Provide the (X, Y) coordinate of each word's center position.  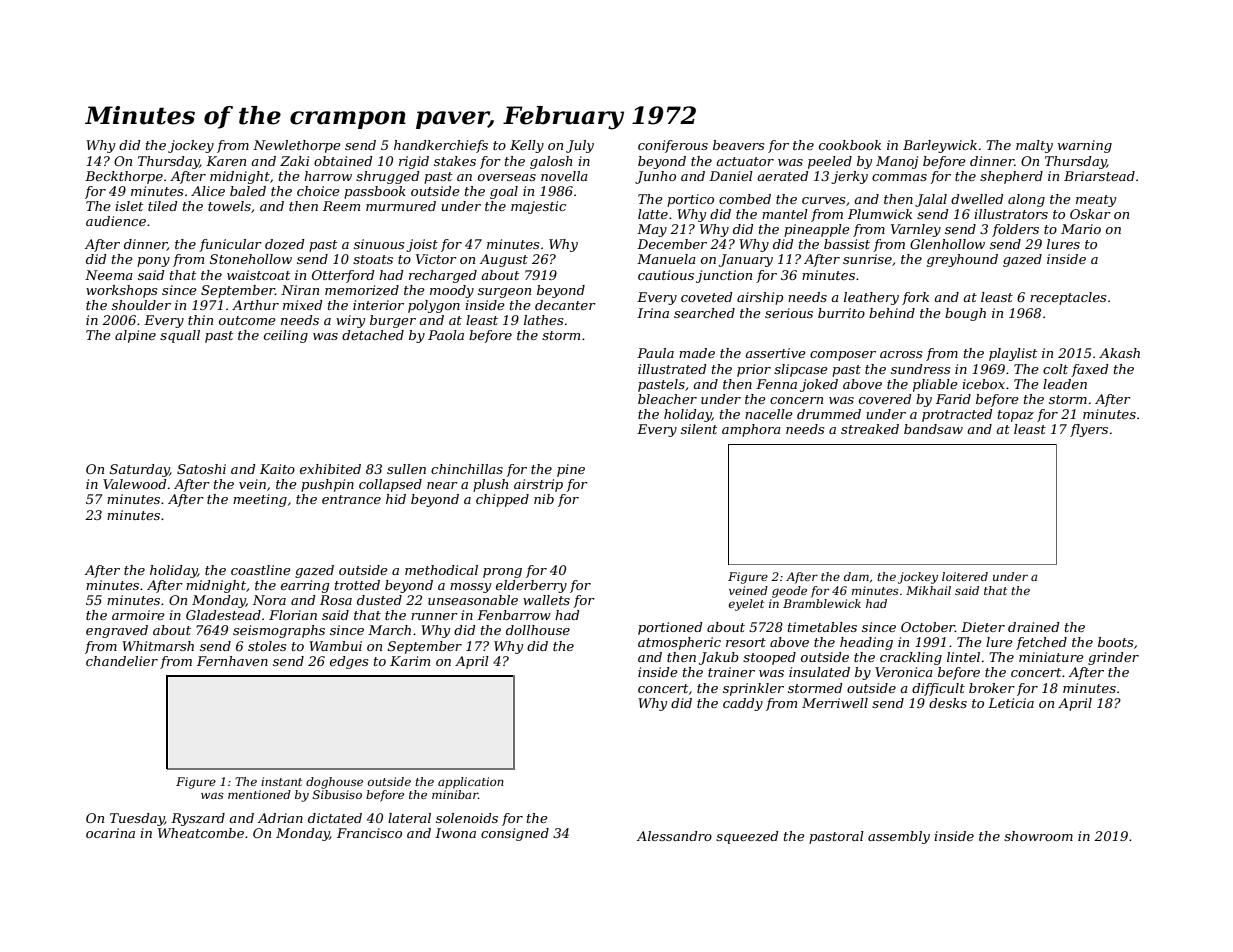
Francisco (369, 833)
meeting (260, 500)
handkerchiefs (441, 146)
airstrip (538, 485)
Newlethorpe (297, 146)
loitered (965, 576)
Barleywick (940, 146)
